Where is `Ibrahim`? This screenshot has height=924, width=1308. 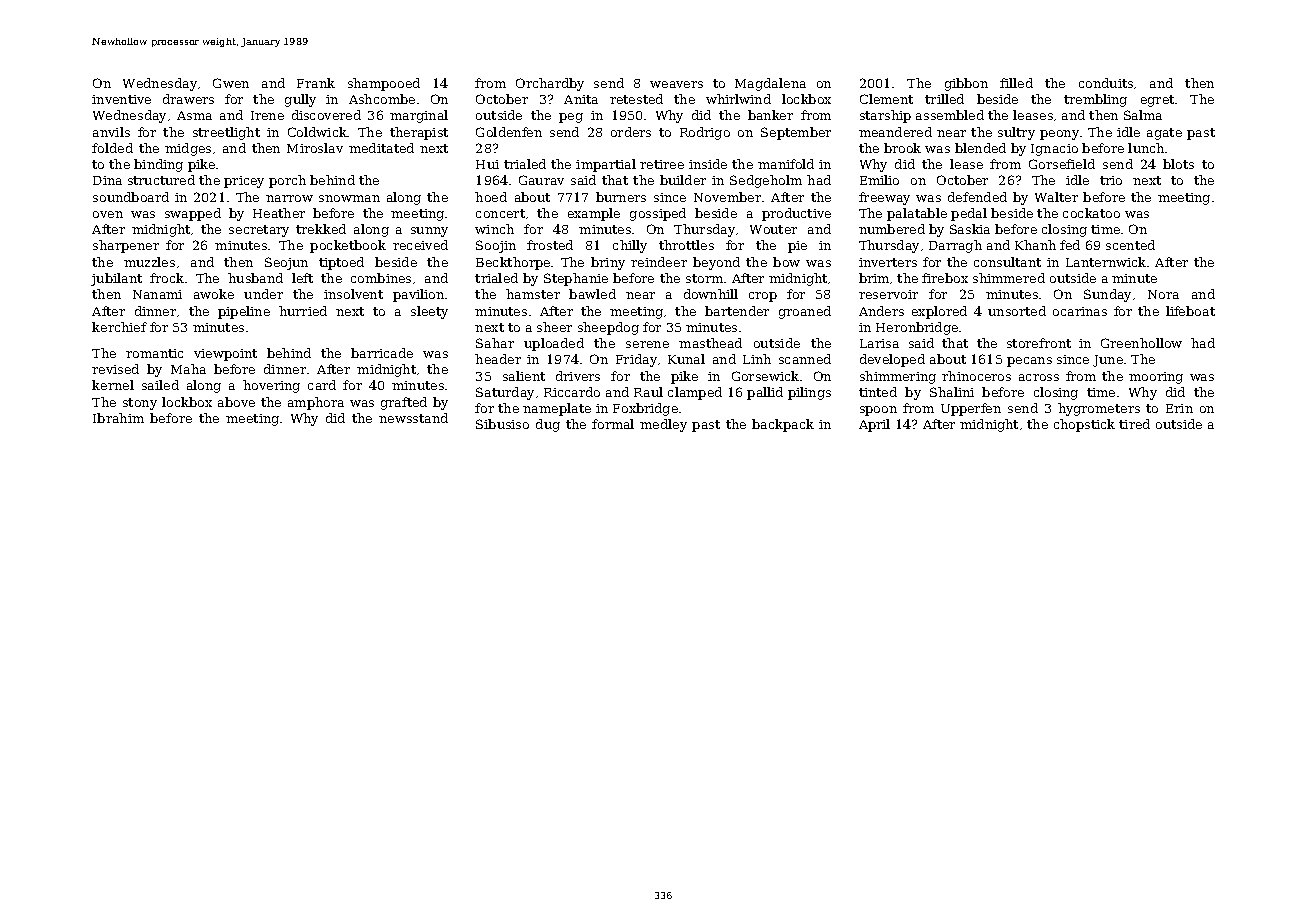
Ibrahim is located at coordinates (118, 418).
